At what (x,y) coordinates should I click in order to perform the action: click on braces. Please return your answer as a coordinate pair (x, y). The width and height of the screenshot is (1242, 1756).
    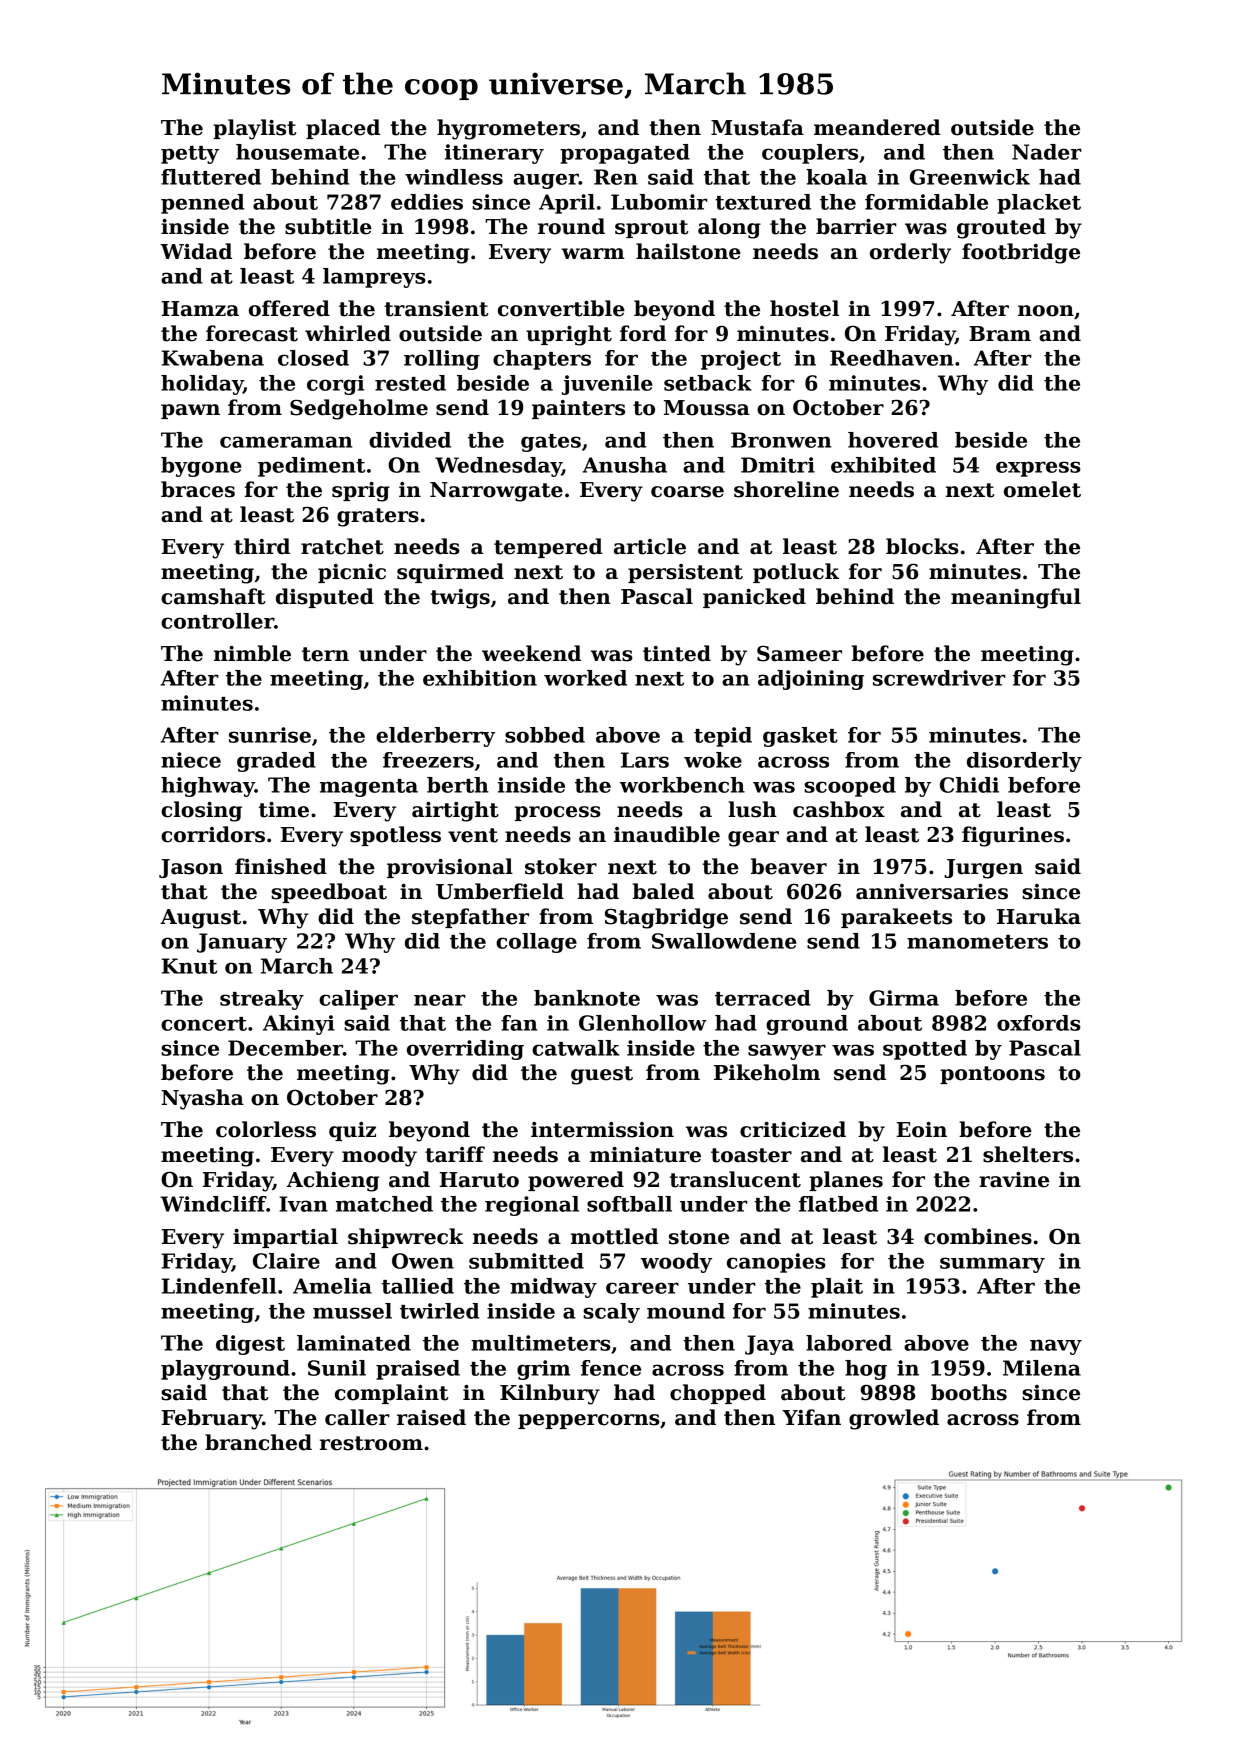
    Looking at the image, I should click on (198, 489).
